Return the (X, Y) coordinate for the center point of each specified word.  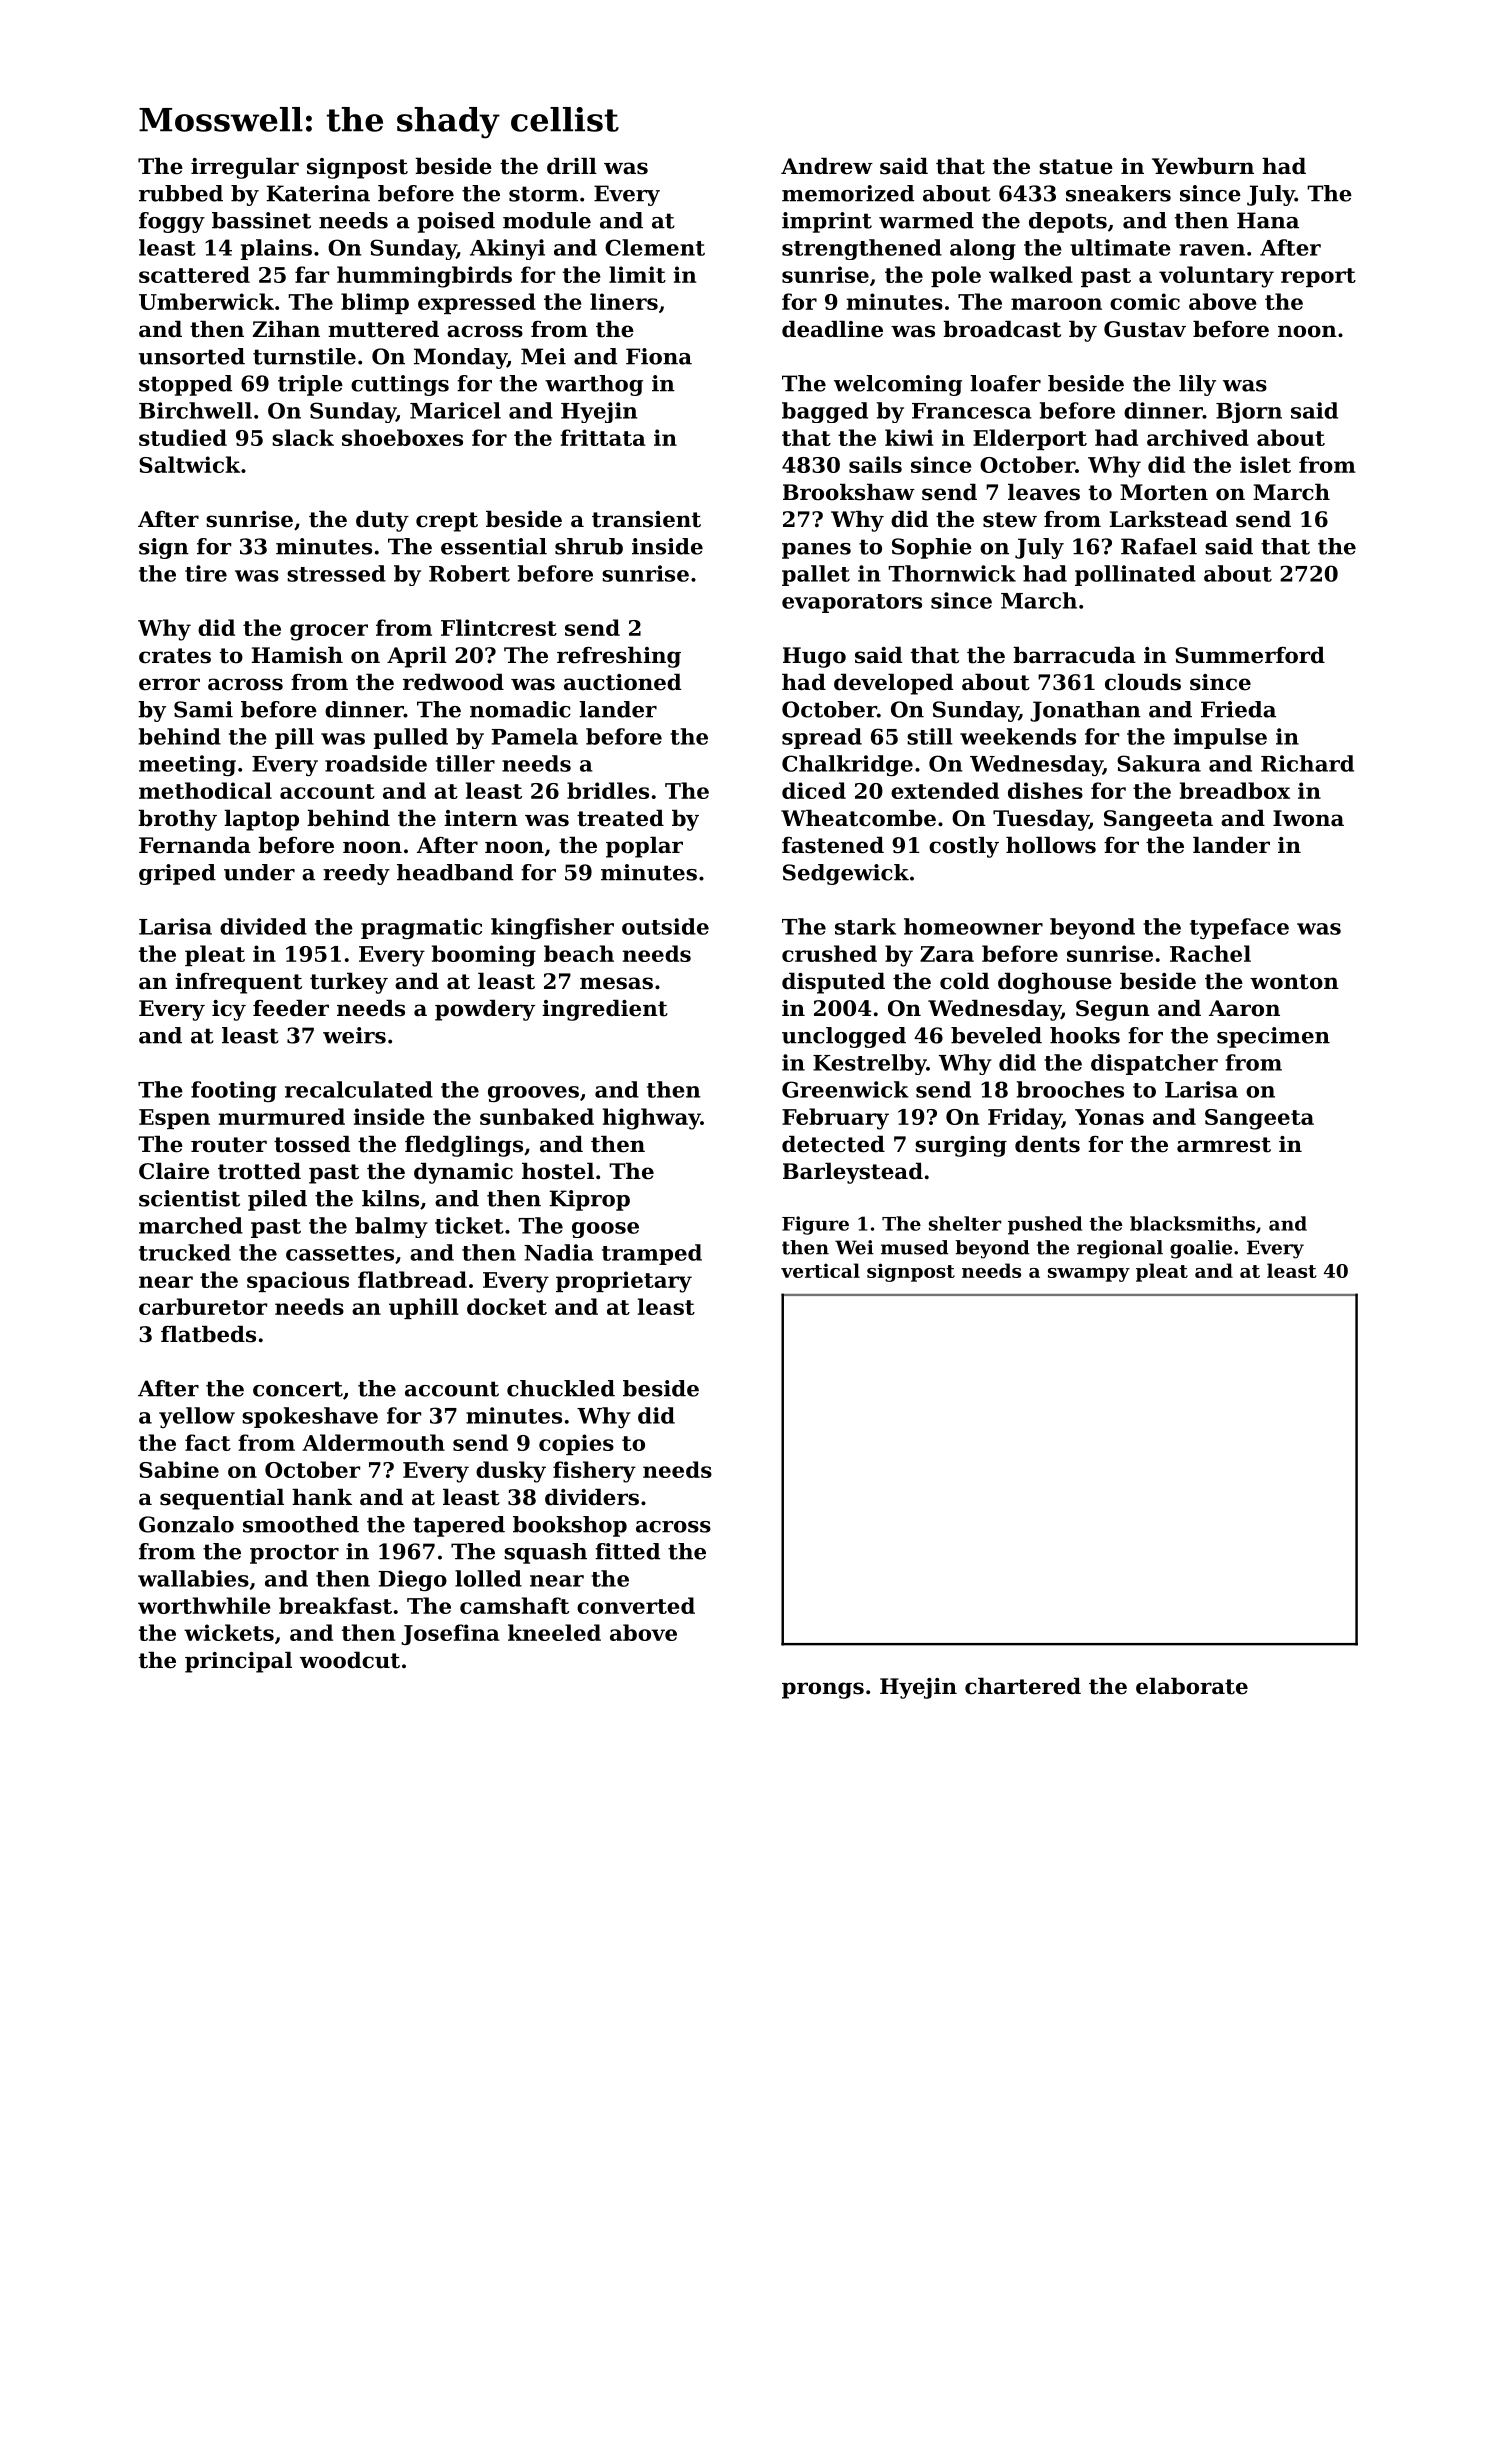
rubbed (181, 193)
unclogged (844, 1037)
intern (481, 818)
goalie (1201, 1249)
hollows (1051, 845)
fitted (627, 1551)
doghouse (1055, 983)
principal (238, 1662)
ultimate (1120, 247)
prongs (823, 1690)
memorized (848, 193)
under (259, 872)
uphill (424, 1308)
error (169, 684)
